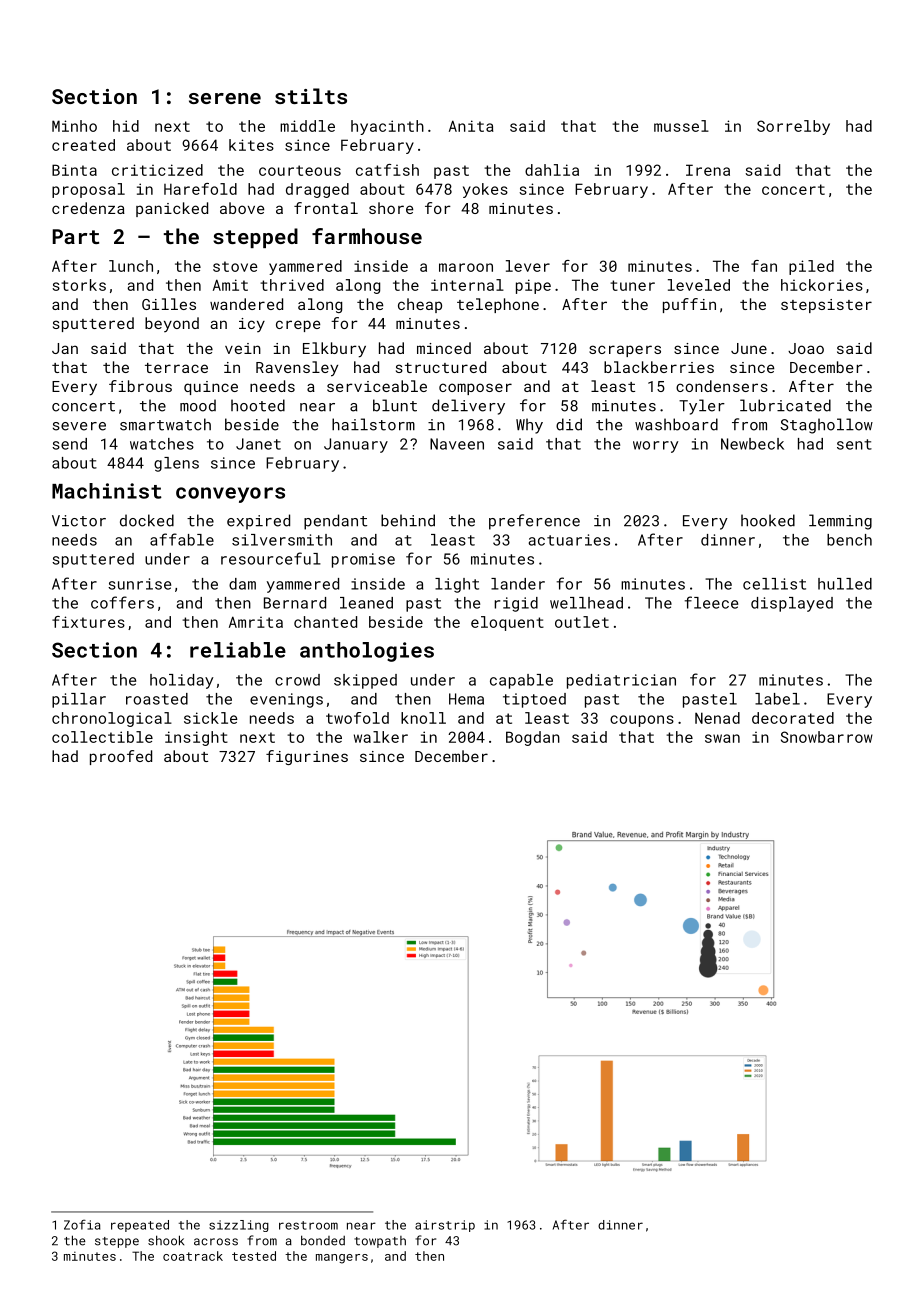 This screenshot has height=1308, width=924. Describe the element at coordinates (308, 1225) in the screenshot. I see `restroom` at that location.
